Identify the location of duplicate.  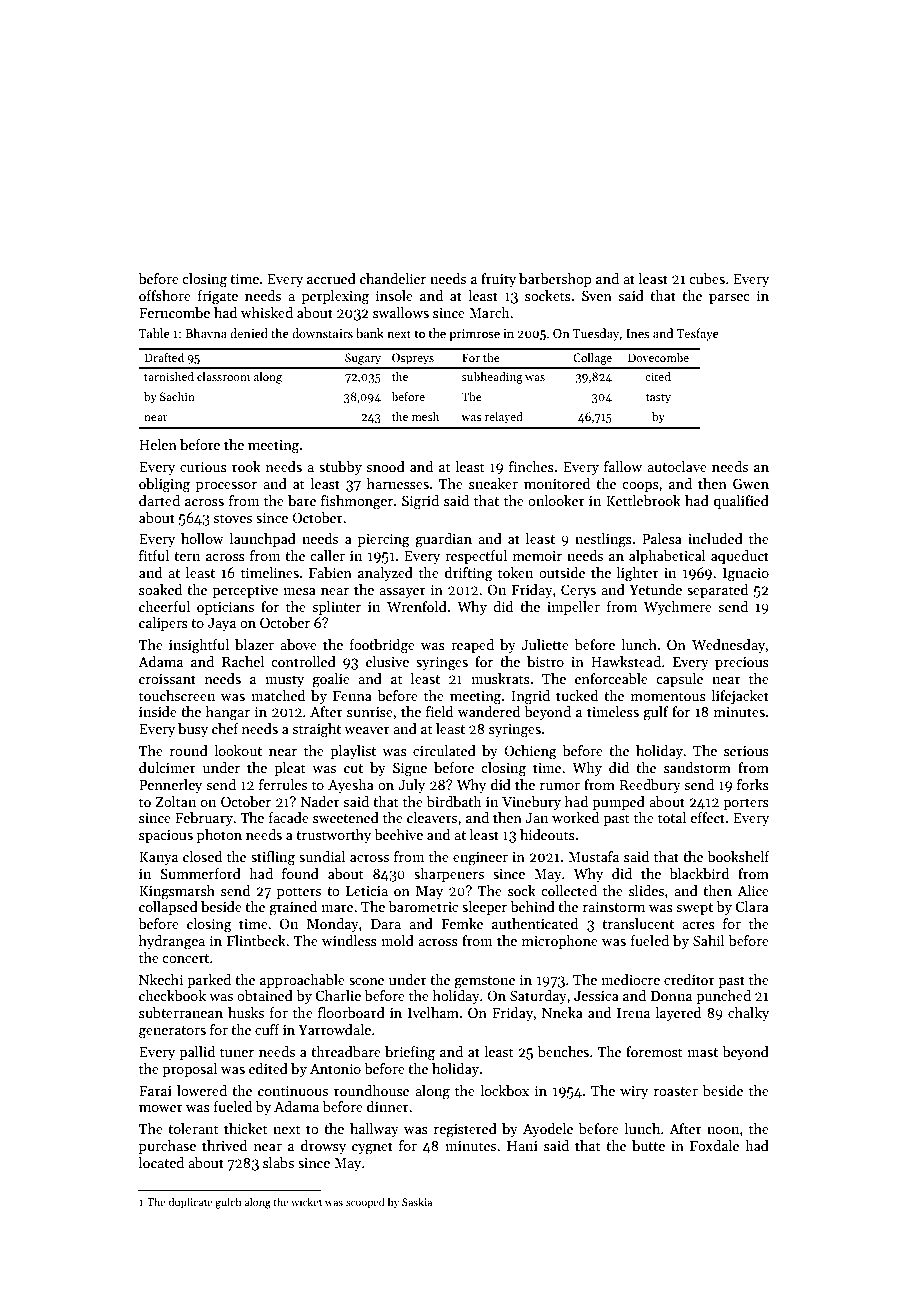
(190, 1202).
